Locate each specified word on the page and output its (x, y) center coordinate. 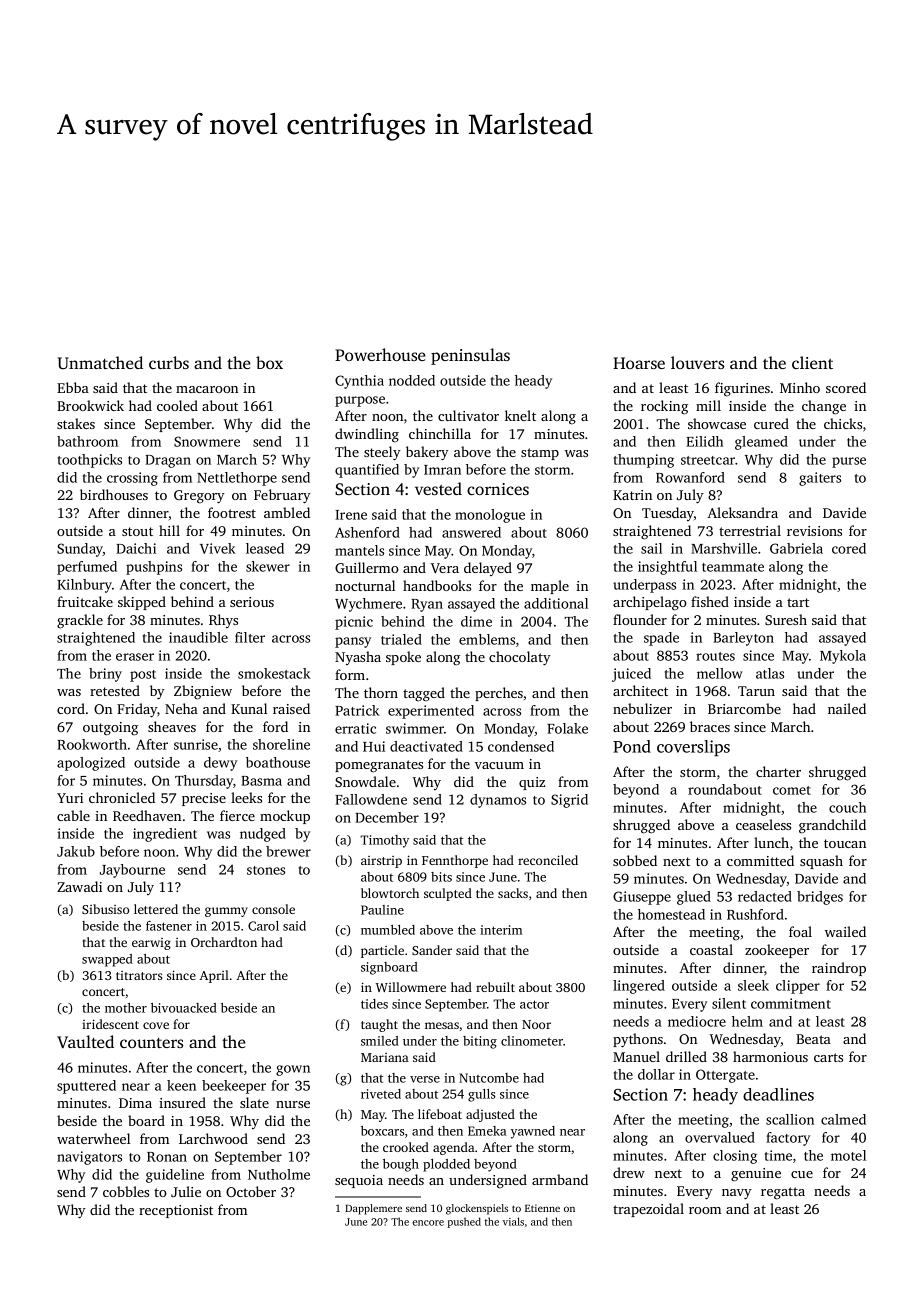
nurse (293, 1104)
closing (735, 1157)
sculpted (448, 894)
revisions (814, 531)
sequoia (359, 1181)
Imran (442, 470)
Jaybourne (132, 871)
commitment (791, 1003)
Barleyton (743, 639)
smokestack (274, 673)
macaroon (207, 389)
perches (499, 694)
